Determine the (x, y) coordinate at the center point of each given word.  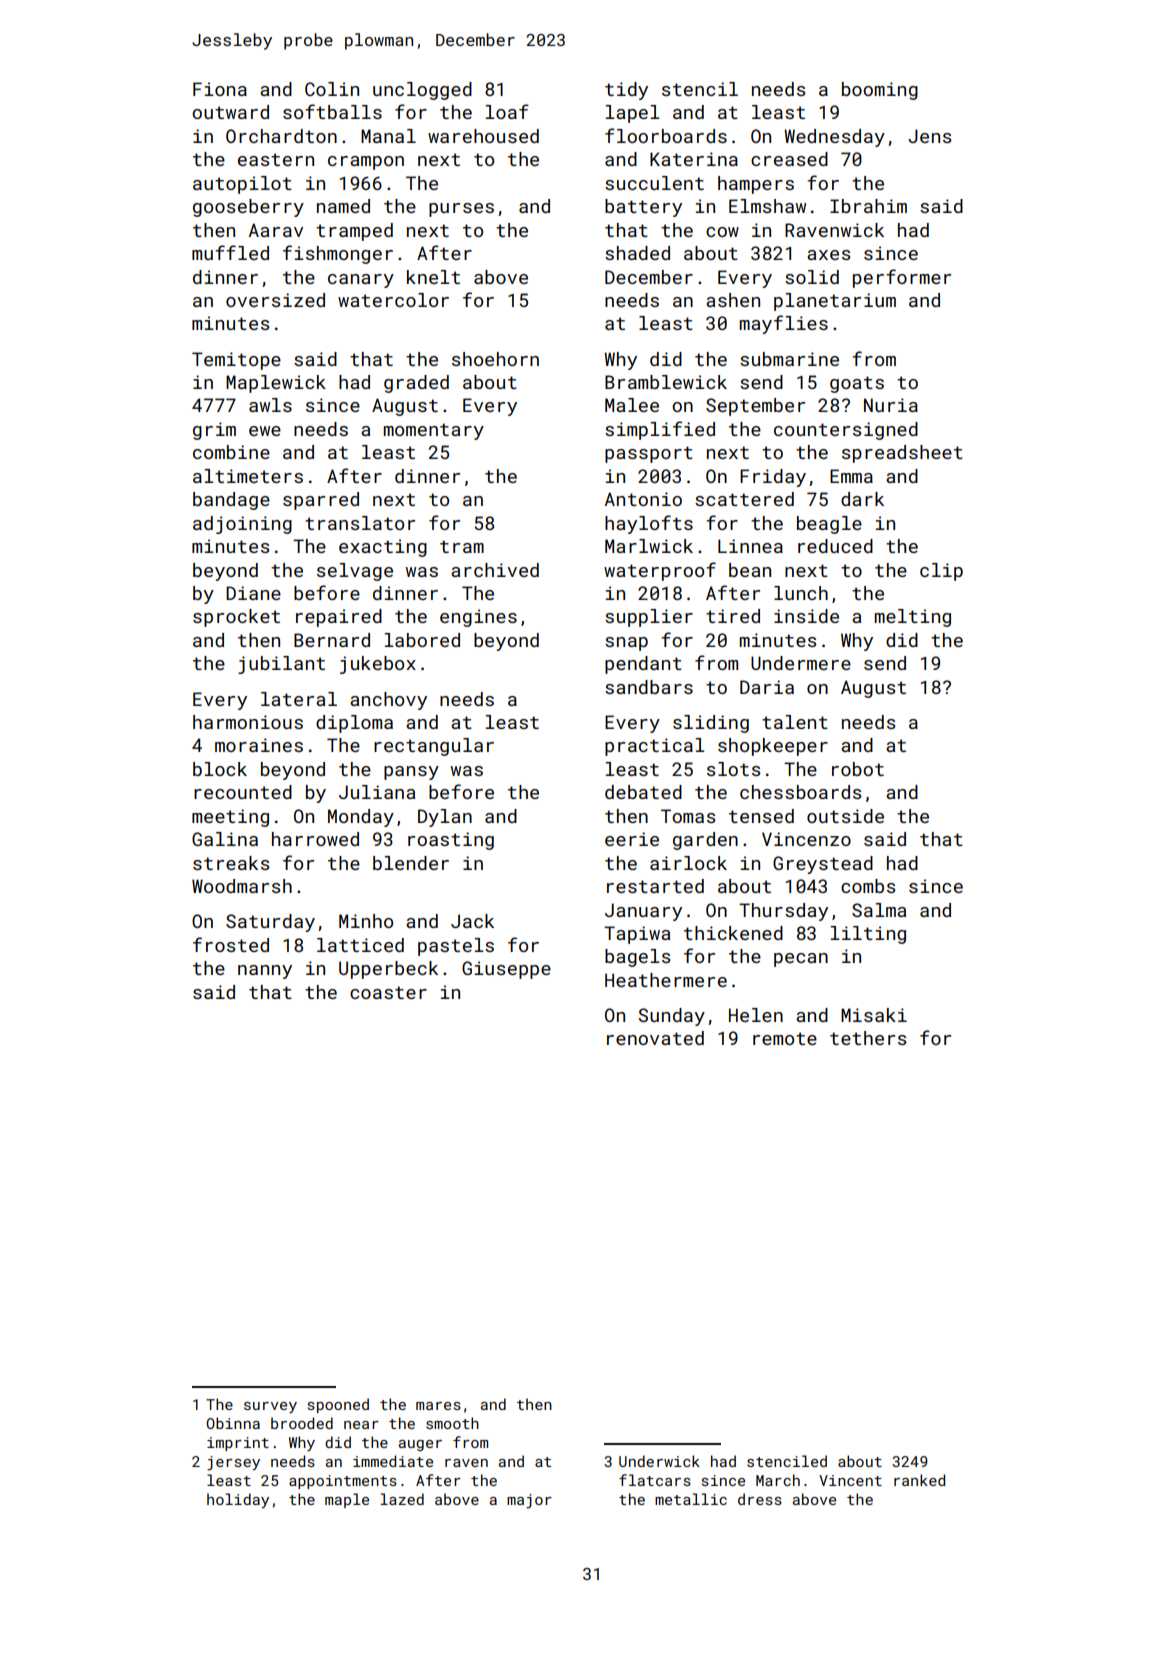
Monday (361, 818)
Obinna (233, 1423)
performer (902, 278)
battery (643, 208)
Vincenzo (806, 839)
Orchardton (281, 136)
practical (654, 747)
